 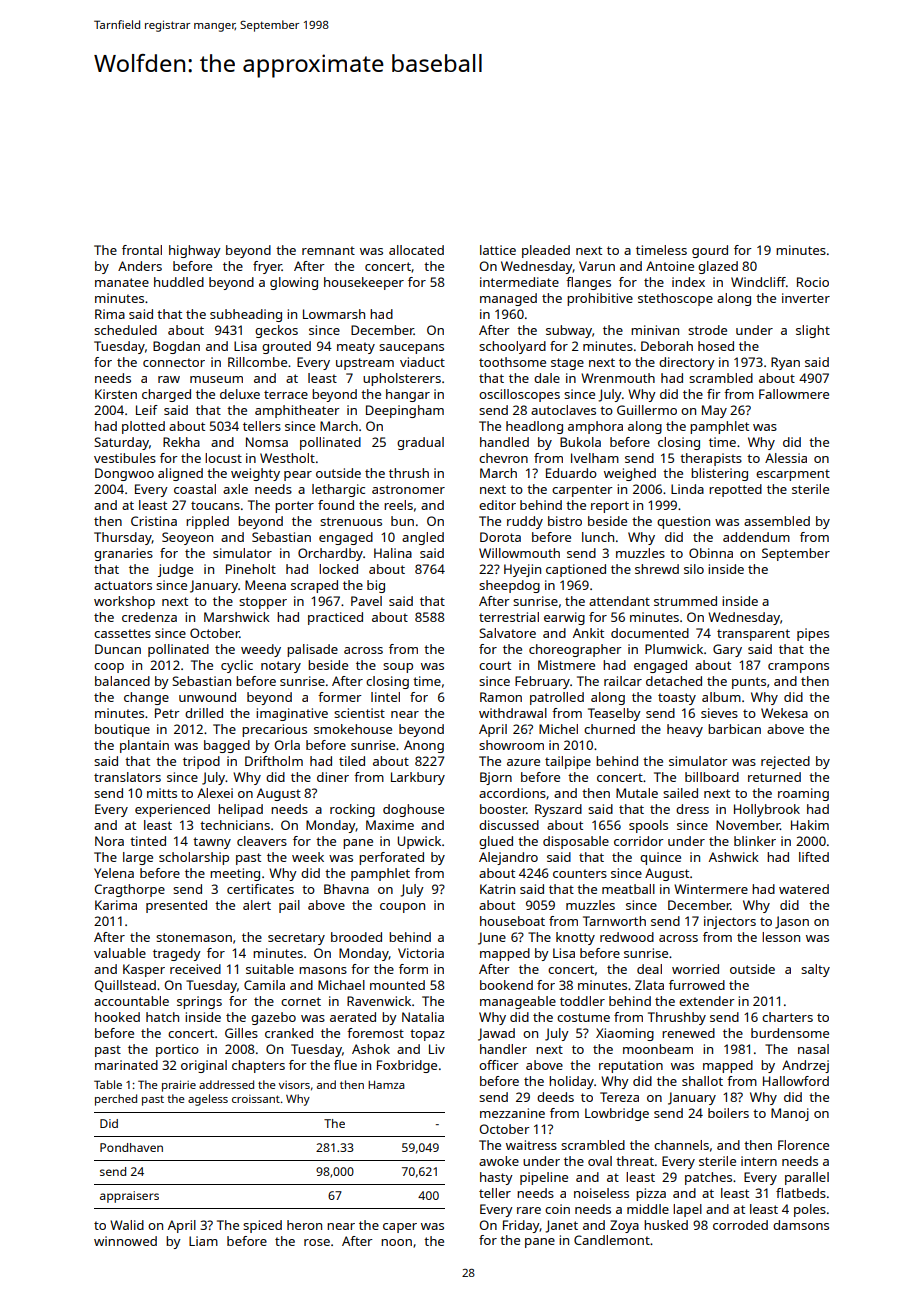 I want to click on caper, so click(x=400, y=1228).
